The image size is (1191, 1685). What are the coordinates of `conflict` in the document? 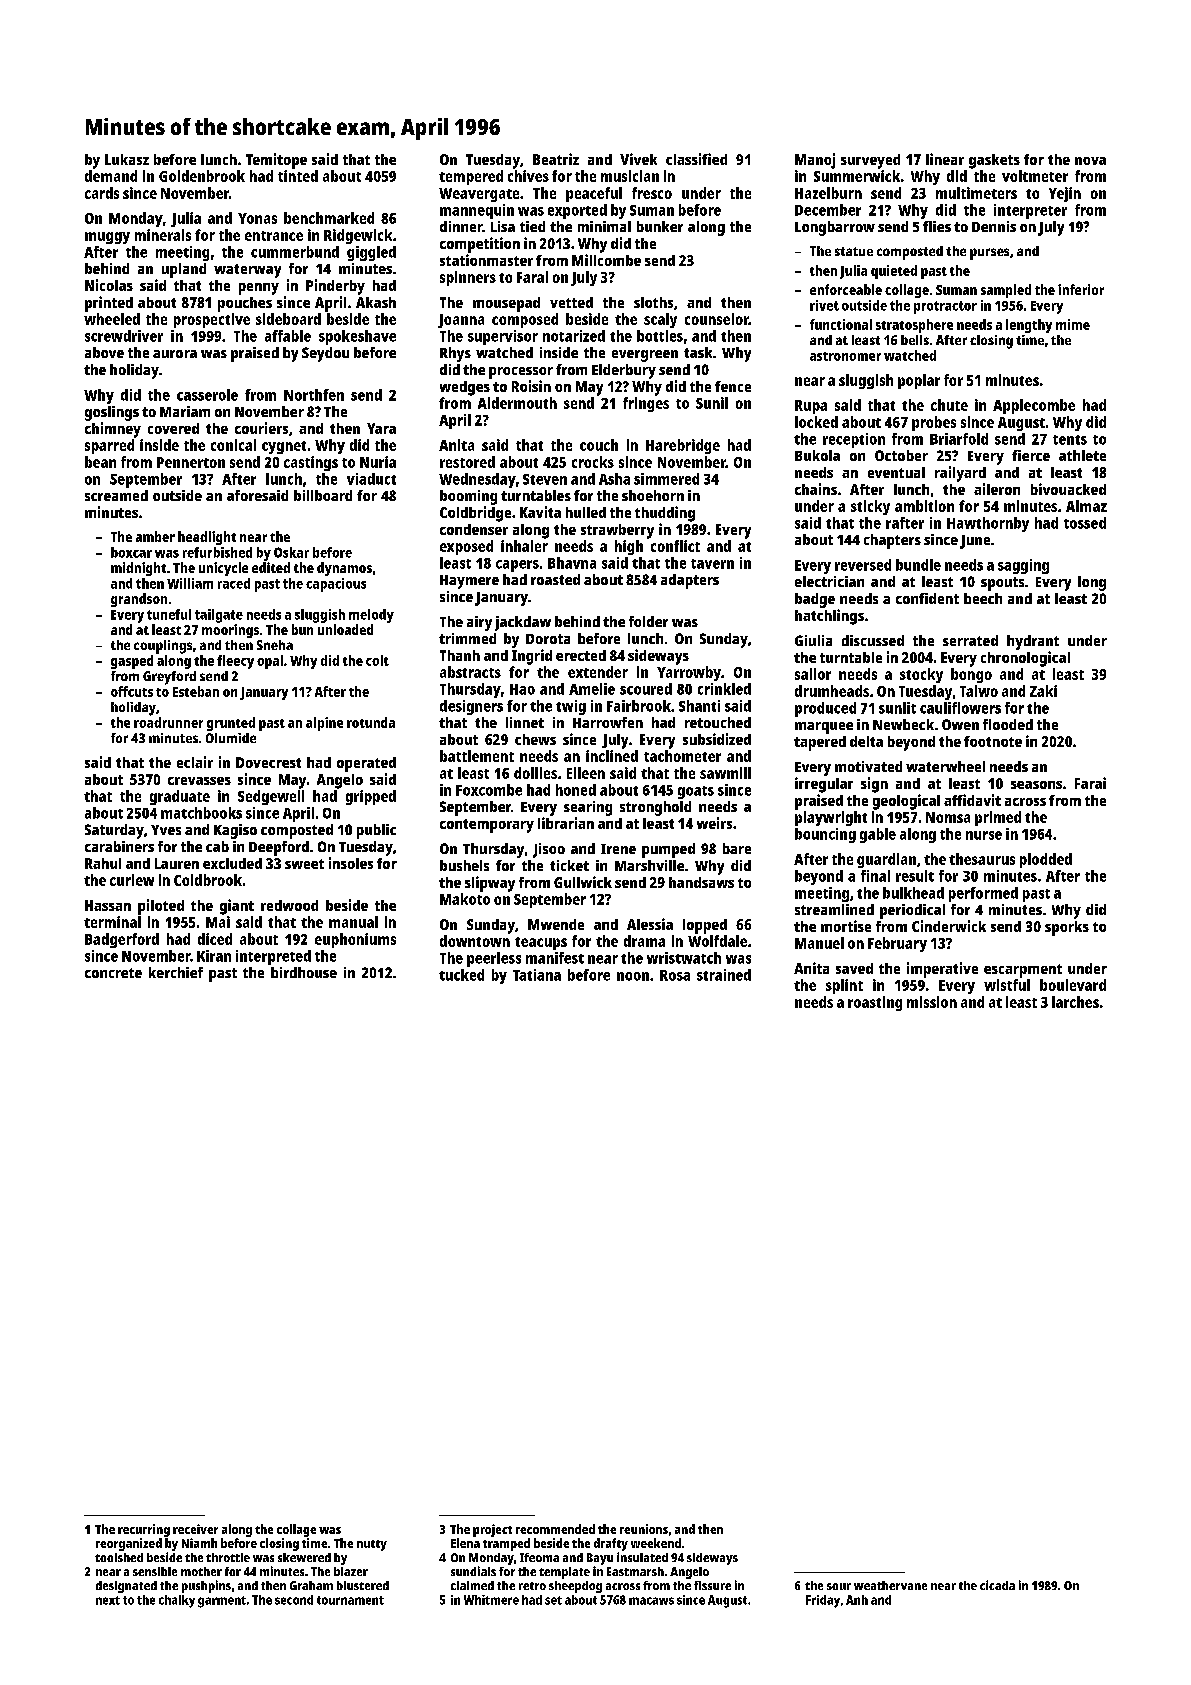 It's located at (675, 546).
